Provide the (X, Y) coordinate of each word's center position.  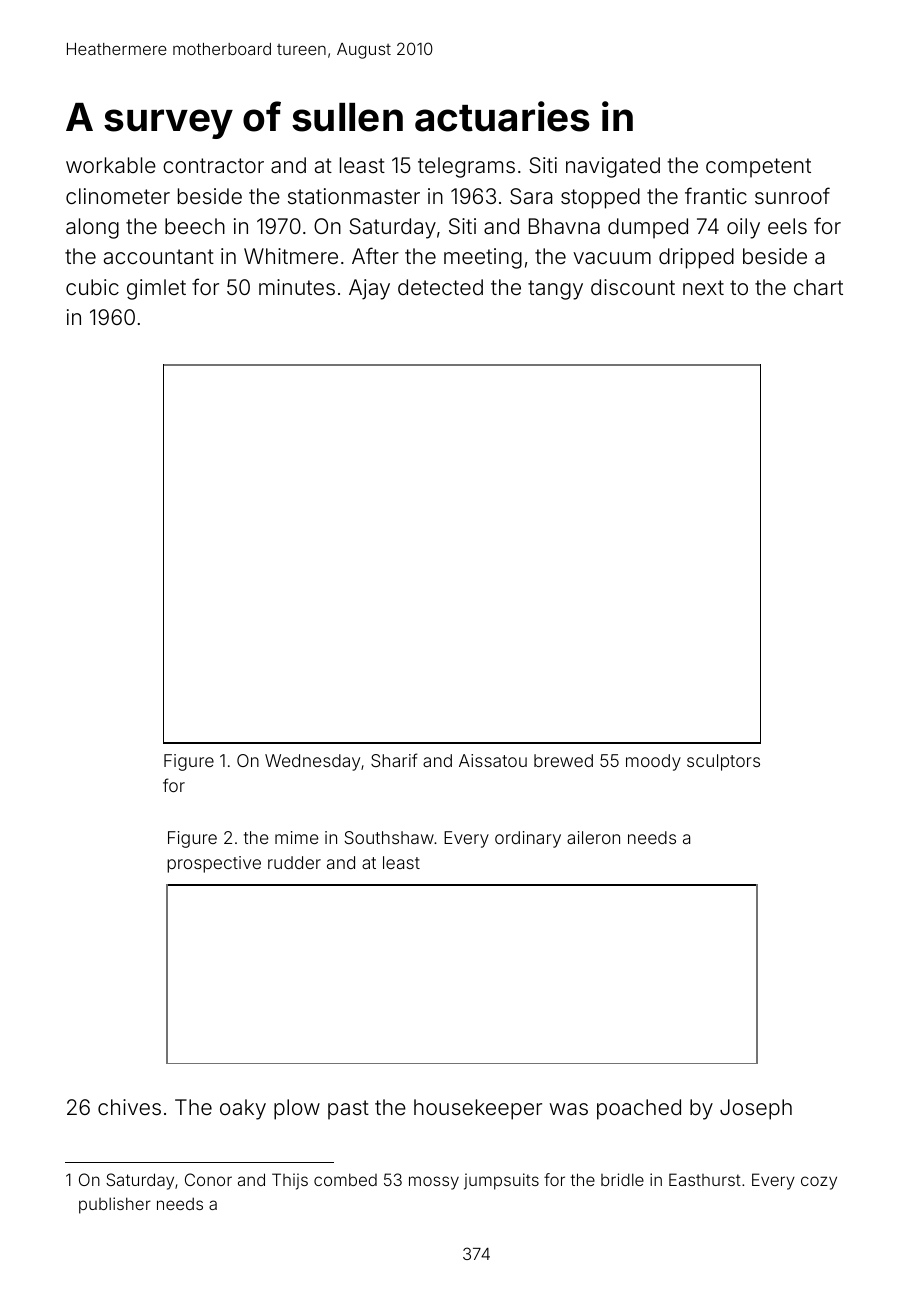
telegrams (466, 167)
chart (818, 287)
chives (129, 1107)
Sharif (394, 760)
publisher (115, 1205)
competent (758, 168)
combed (345, 1179)
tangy (555, 290)
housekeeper (478, 1109)
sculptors (723, 762)
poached (639, 1109)
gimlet (156, 289)
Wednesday (312, 762)
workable (111, 165)
